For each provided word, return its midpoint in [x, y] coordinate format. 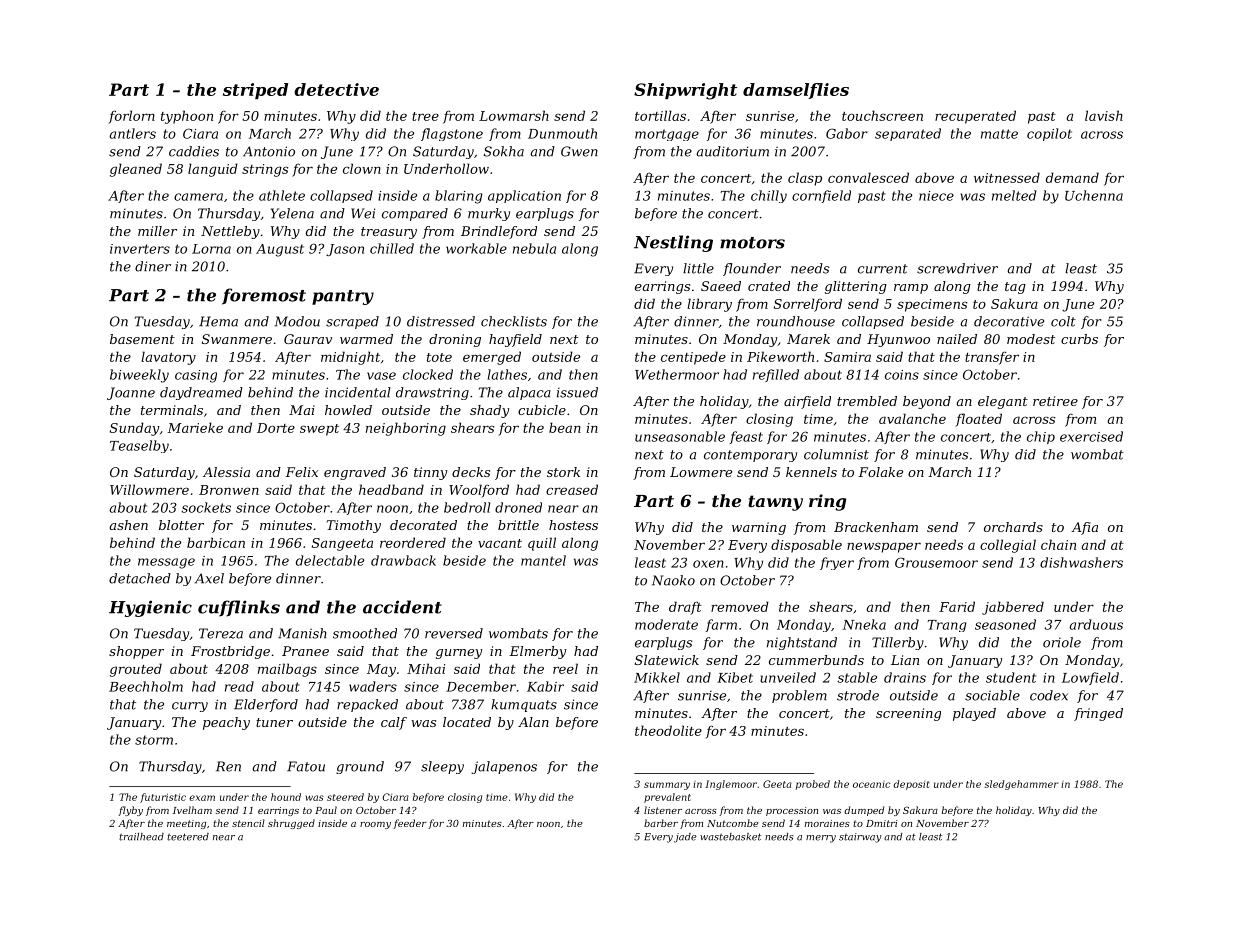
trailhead [141, 837]
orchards [1013, 527]
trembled [867, 401]
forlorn [131, 117]
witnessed [1007, 177]
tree [425, 116]
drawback [403, 560]
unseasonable [680, 436]
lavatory [168, 358]
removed [740, 606]
